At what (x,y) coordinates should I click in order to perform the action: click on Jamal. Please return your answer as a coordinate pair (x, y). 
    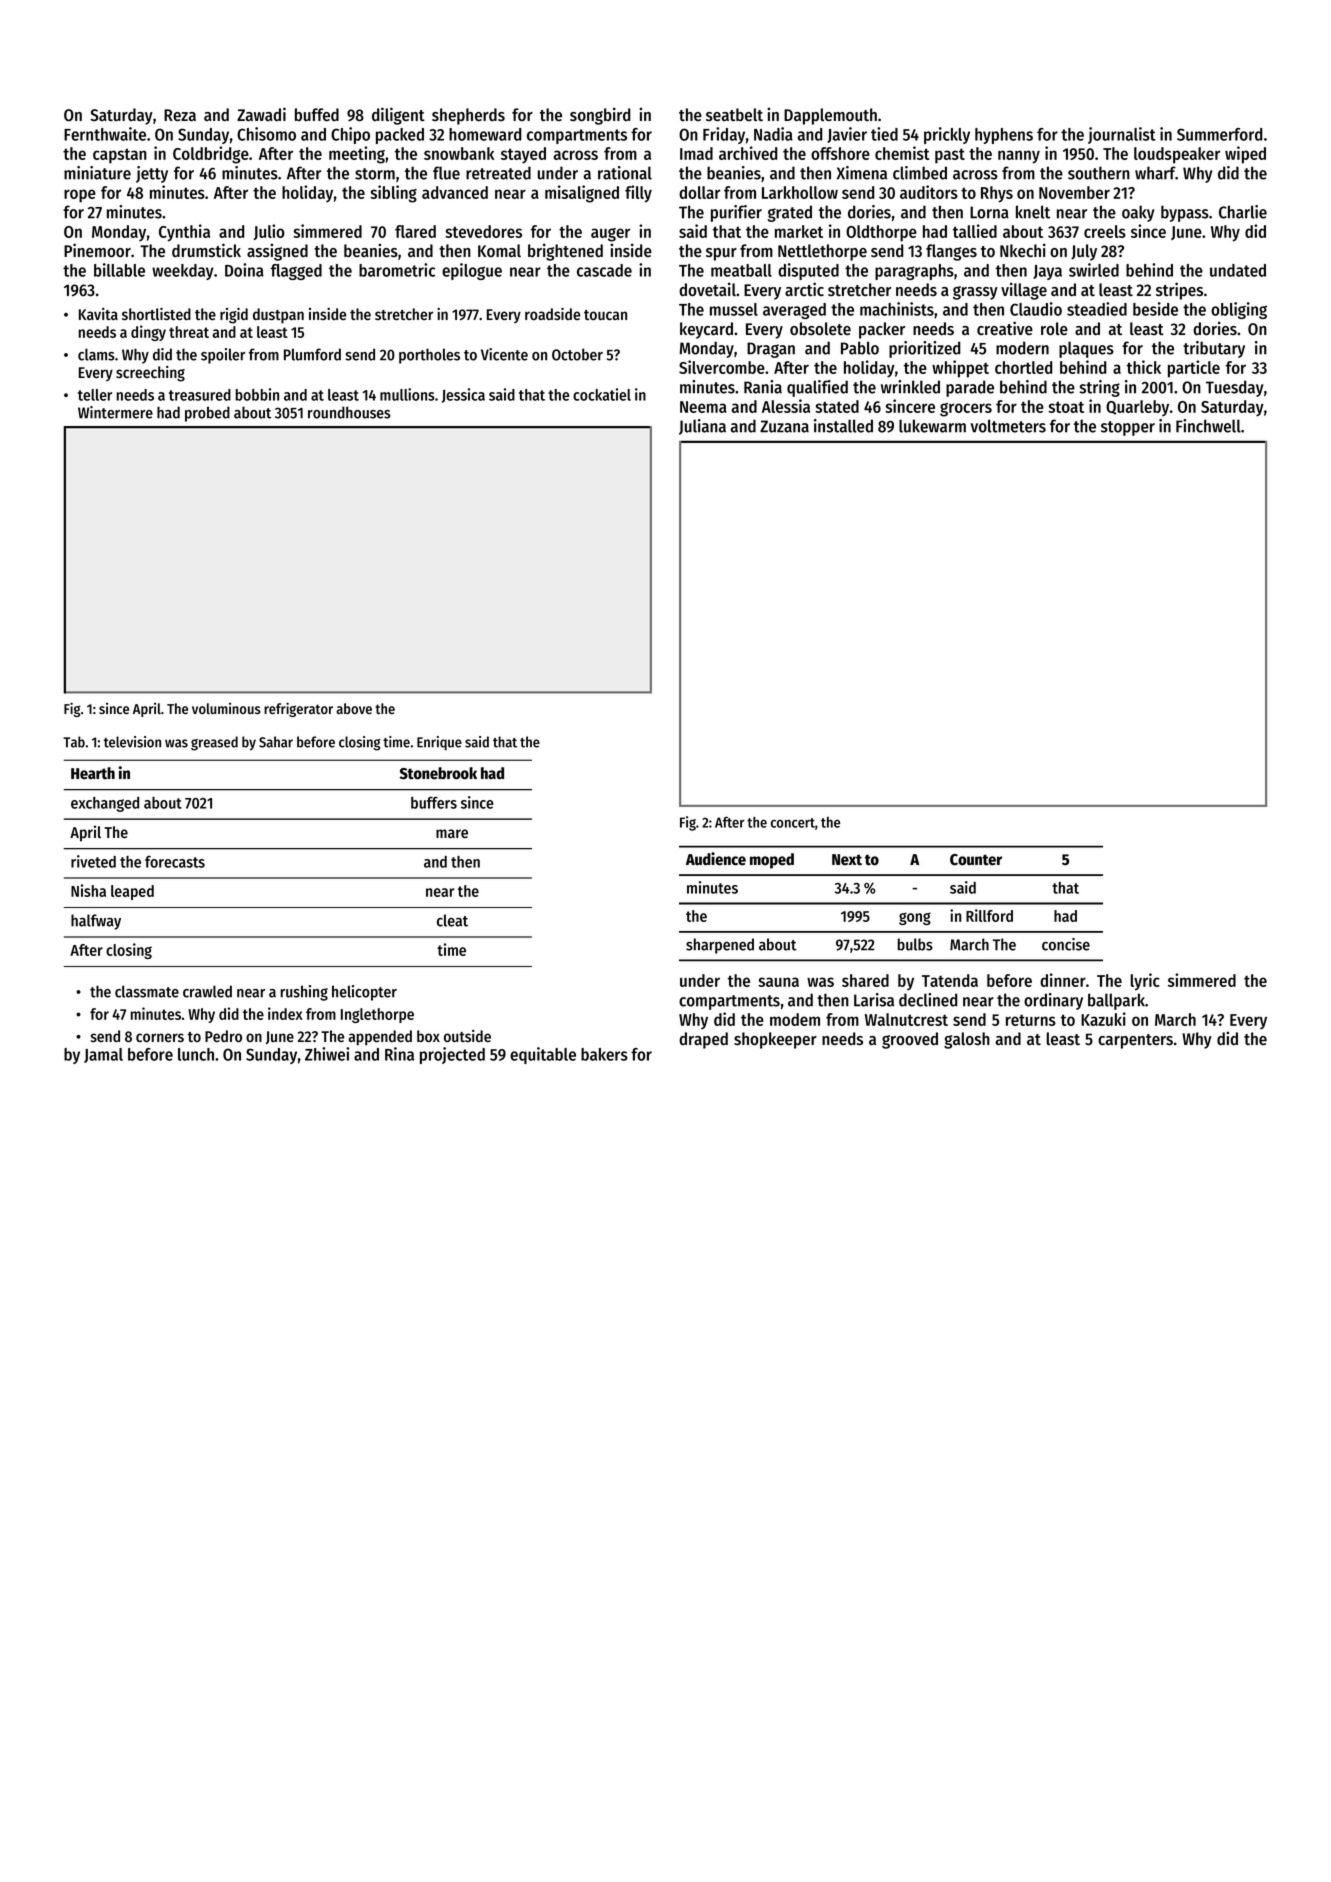
    Looking at the image, I should click on (103, 1055).
